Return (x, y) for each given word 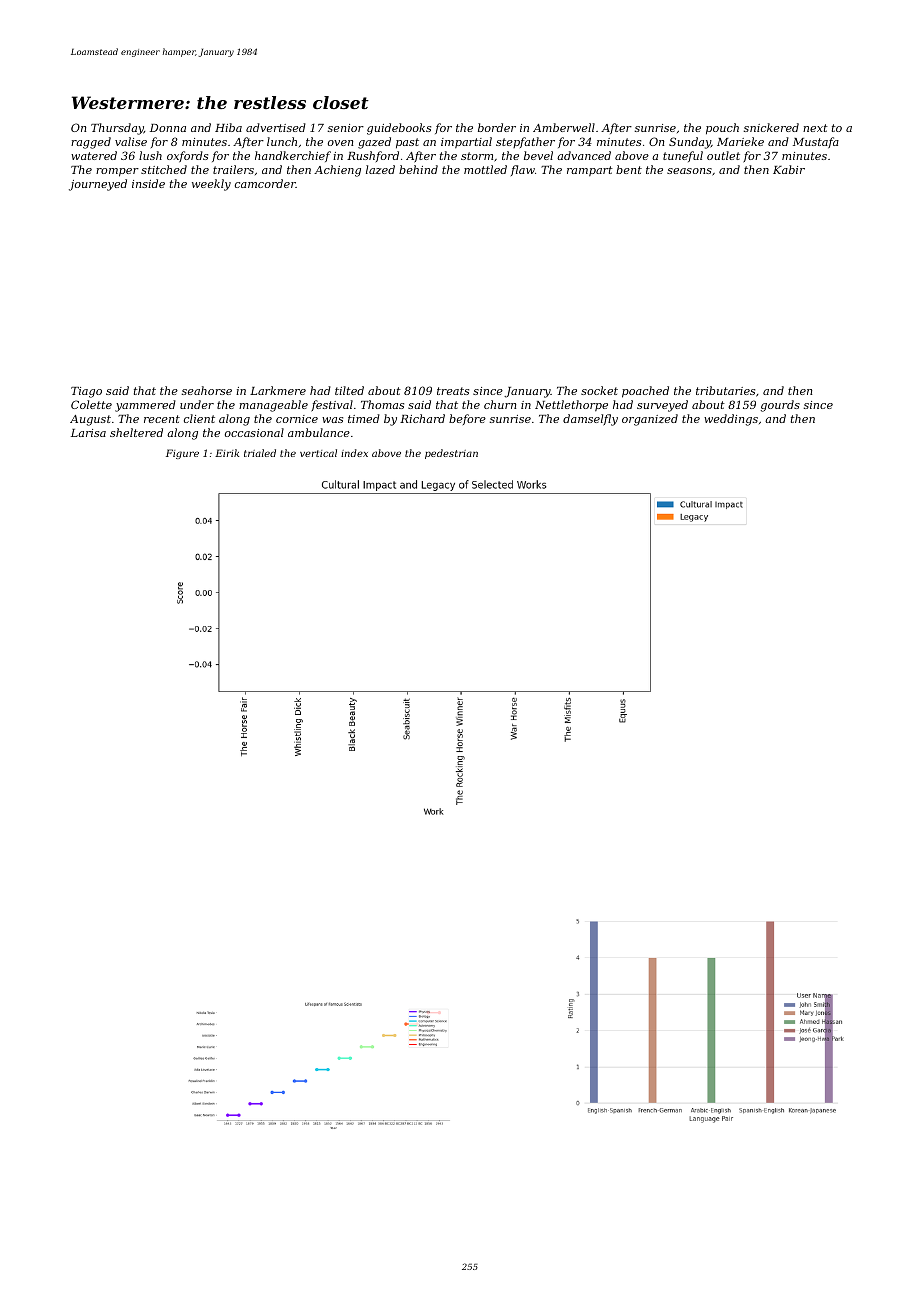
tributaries (725, 390)
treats (453, 391)
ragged (91, 143)
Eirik (227, 453)
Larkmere (278, 390)
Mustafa (816, 142)
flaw (523, 170)
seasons (689, 171)
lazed (380, 169)
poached (645, 392)
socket (599, 390)
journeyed (98, 185)
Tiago (86, 392)
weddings (731, 420)
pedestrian (451, 454)
